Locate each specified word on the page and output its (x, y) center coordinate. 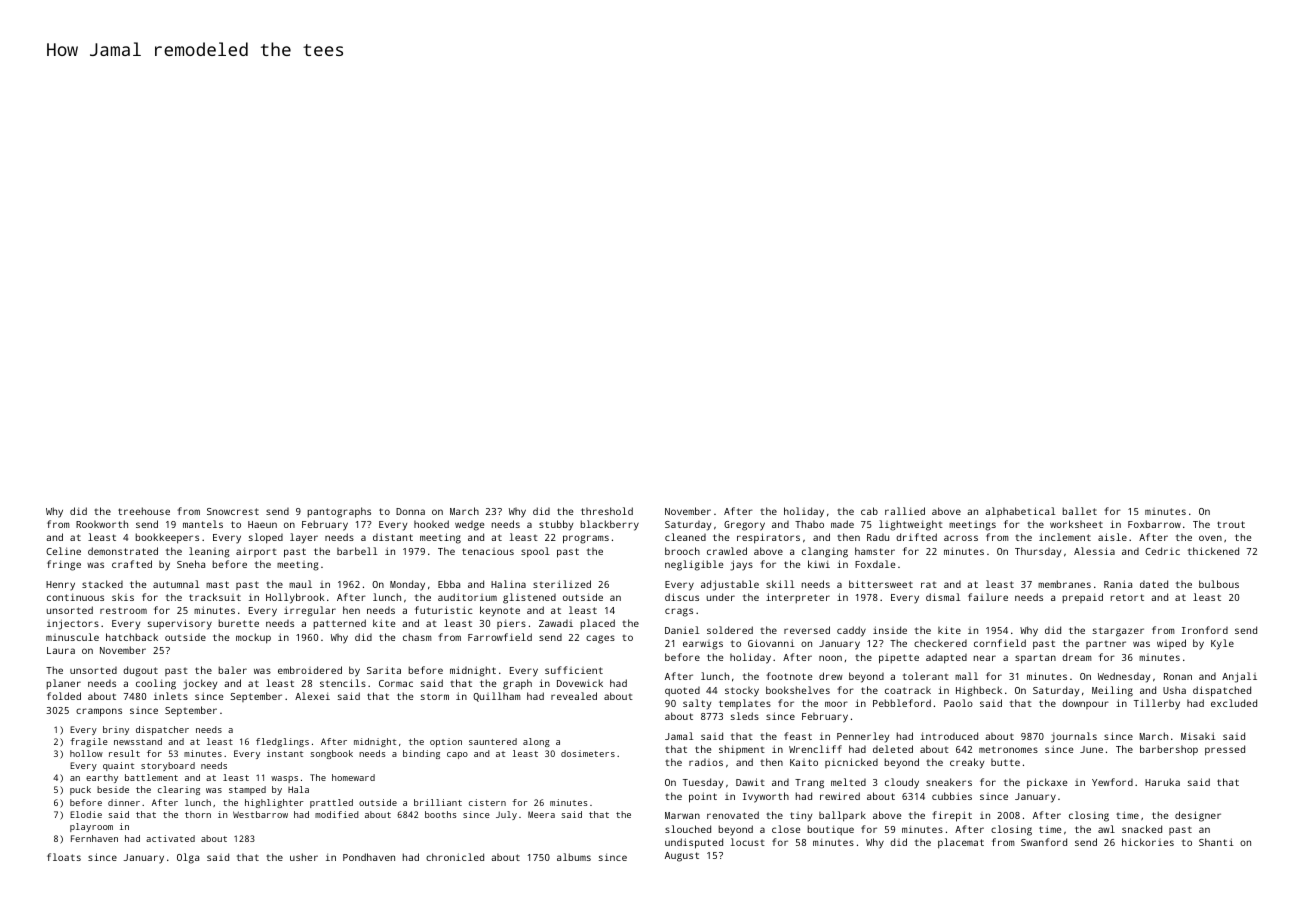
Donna (410, 511)
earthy (102, 778)
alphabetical (1020, 512)
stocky (742, 692)
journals (1074, 737)
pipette (899, 659)
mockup (253, 638)
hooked (431, 524)
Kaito (804, 762)
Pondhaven (369, 857)
